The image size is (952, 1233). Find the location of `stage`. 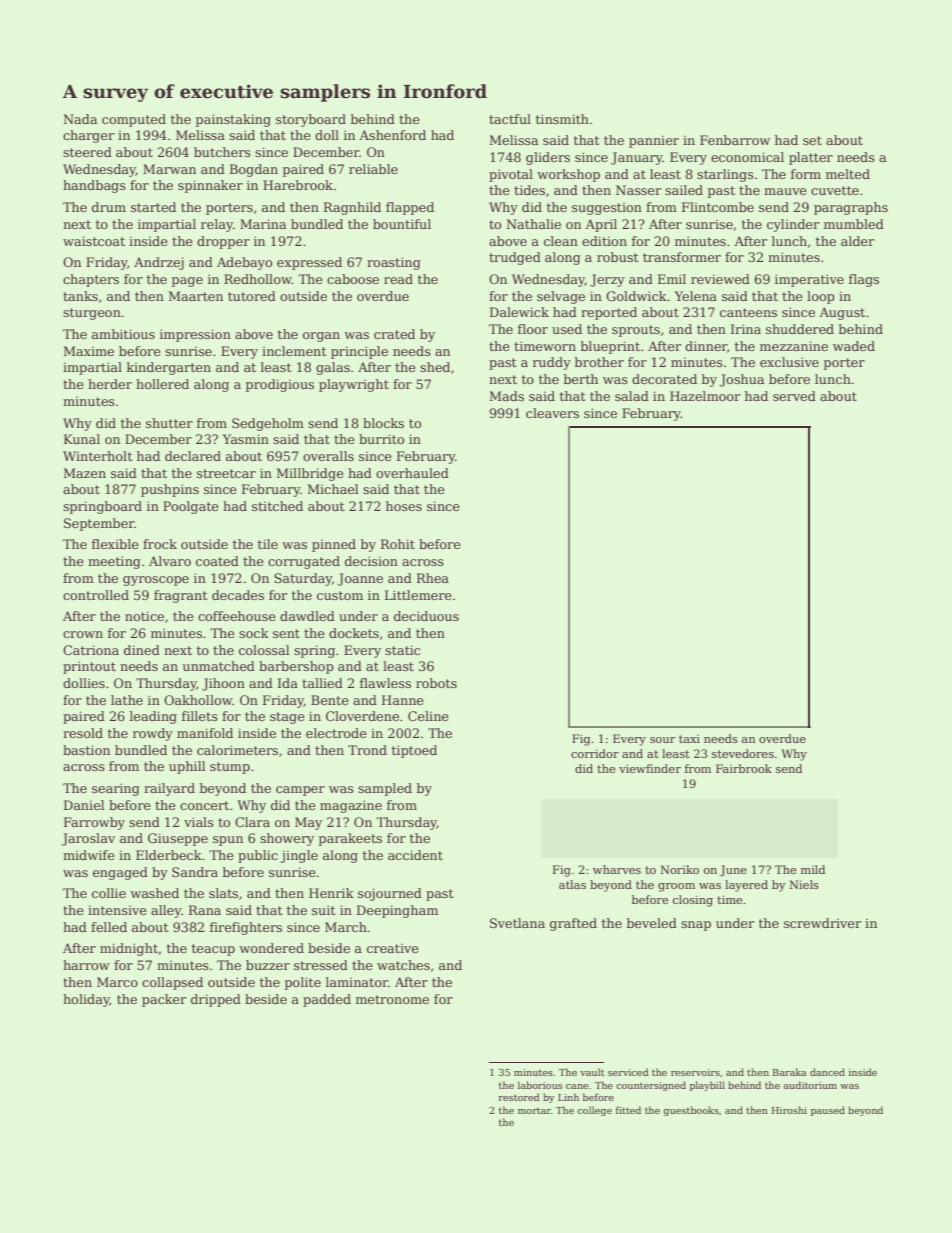

stage is located at coordinates (287, 718).
